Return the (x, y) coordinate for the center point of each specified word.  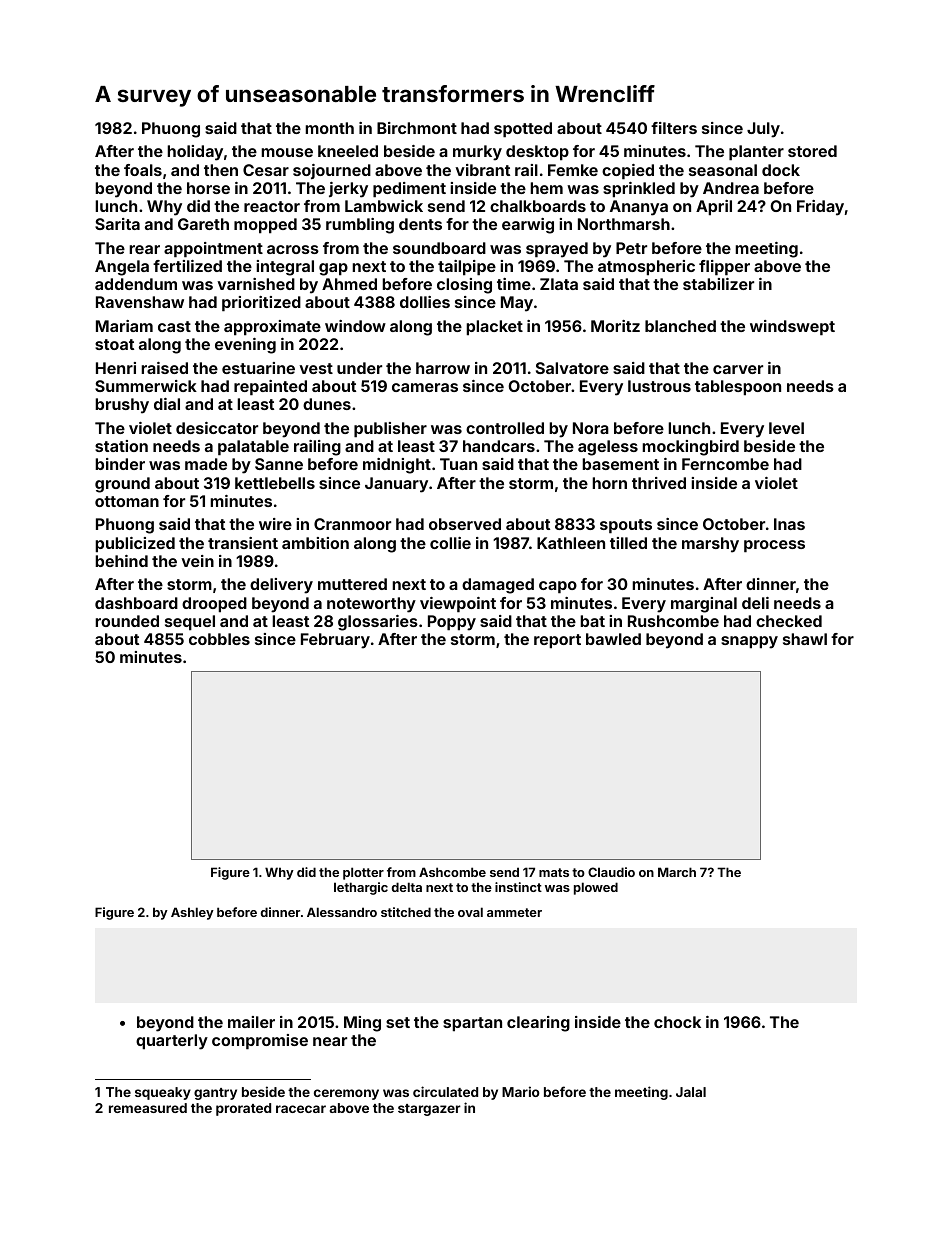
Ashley (192, 913)
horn (609, 483)
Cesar (266, 170)
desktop (537, 153)
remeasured (148, 1108)
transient (243, 543)
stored (812, 151)
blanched (680, 326)
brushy (122, 406)
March (677, 872)
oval (470, 912)
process (774, 546)
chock (677, 1022)
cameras (425, 387)
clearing (538, 1024)
